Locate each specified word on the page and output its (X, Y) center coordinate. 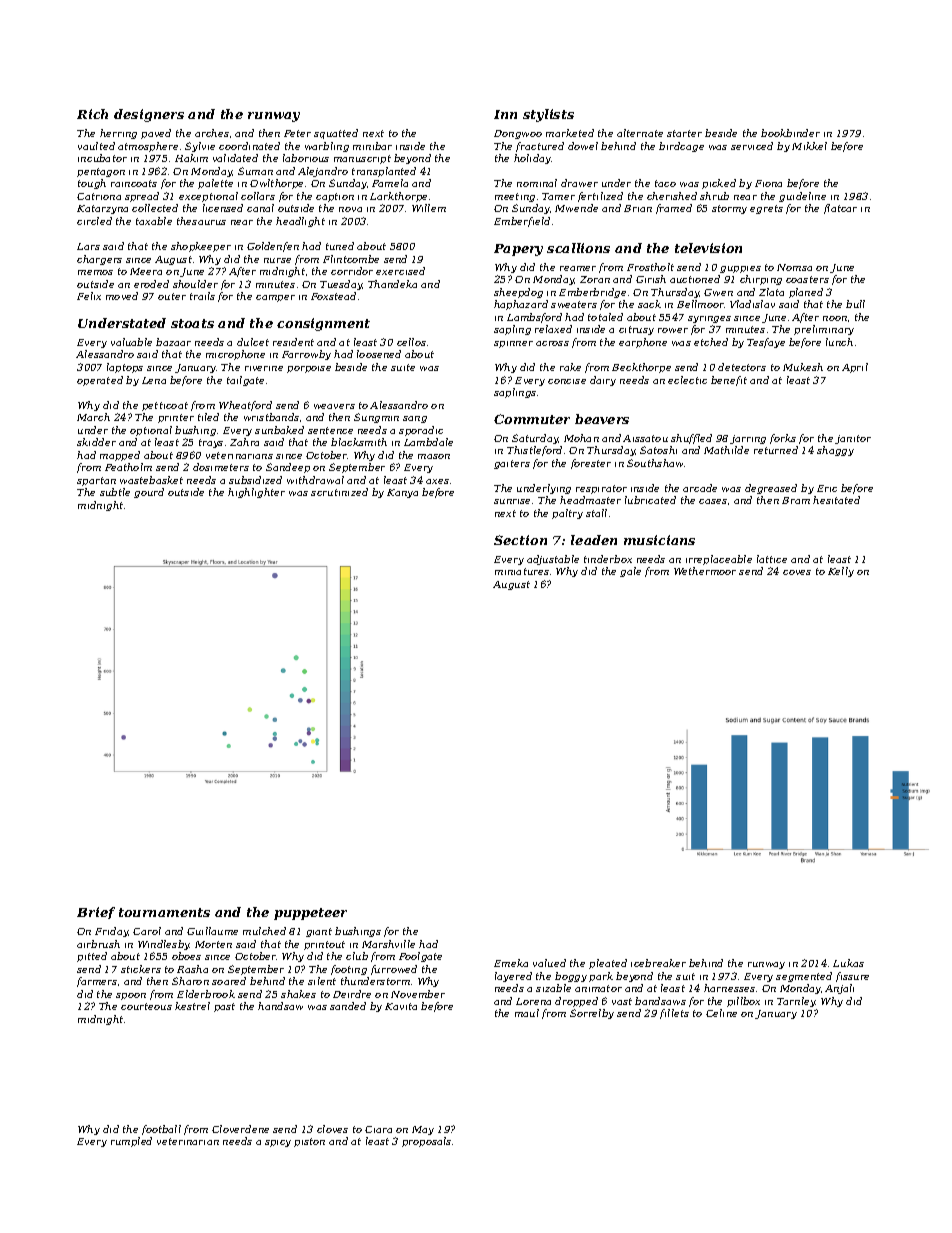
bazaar (173, 342)
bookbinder (790, 133)
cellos (411, 342)
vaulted (96, 146)
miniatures (522, 571)
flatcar (840, 209)
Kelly (841, 572)
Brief (96, 913)
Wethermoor (705, 571)
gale (630, 572)
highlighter (256, 493)
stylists (548, 115)
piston (309, 1142)
